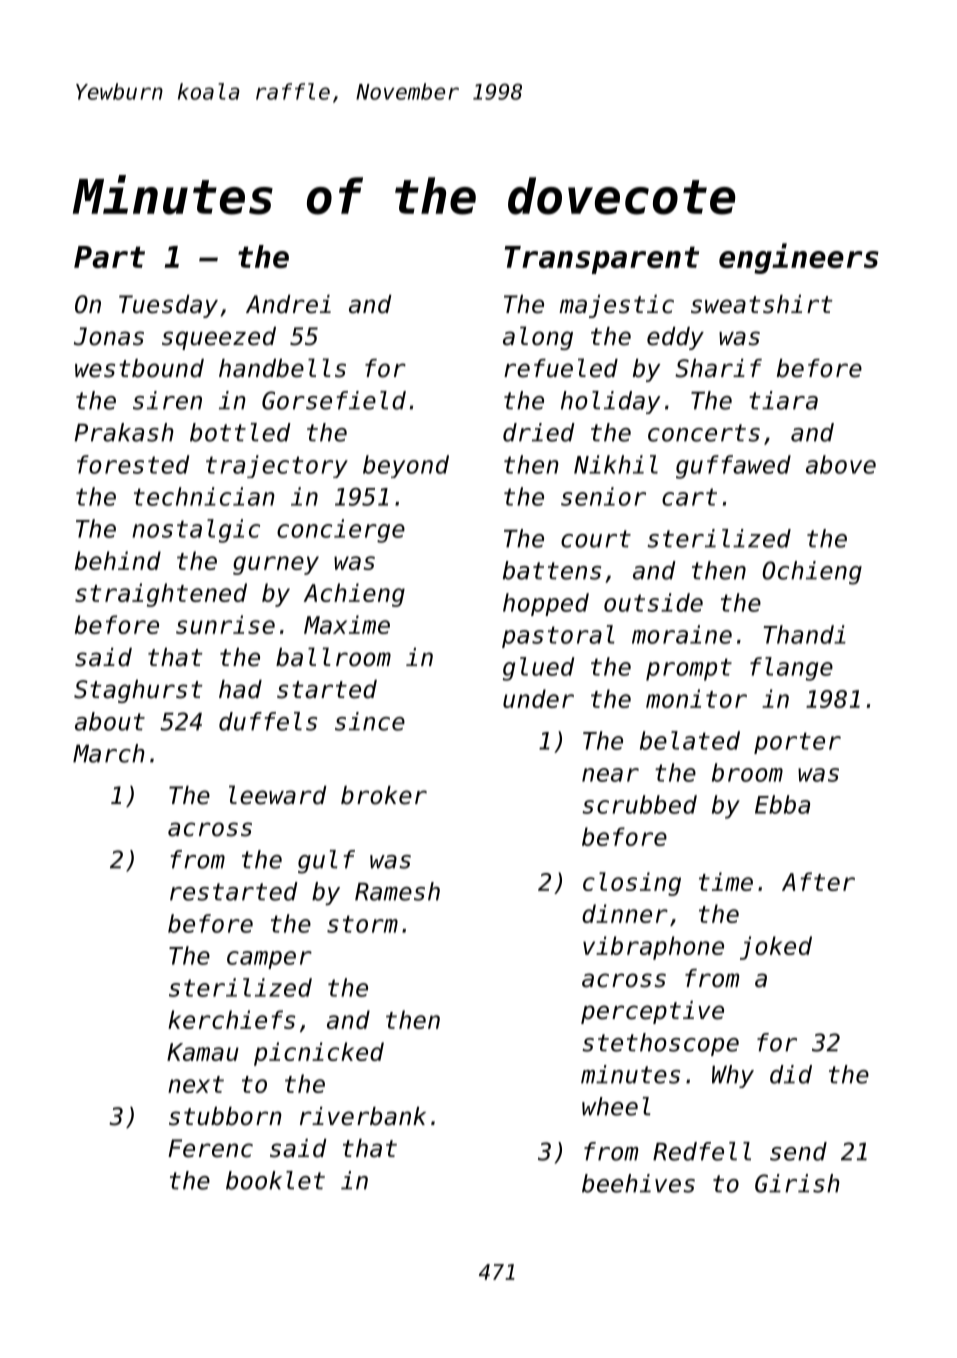 The width and height of the image is (957, 1358). What do you see at coordinates (161, 595) in the image?
I see `straightened` at bounding box center [161, 595].
